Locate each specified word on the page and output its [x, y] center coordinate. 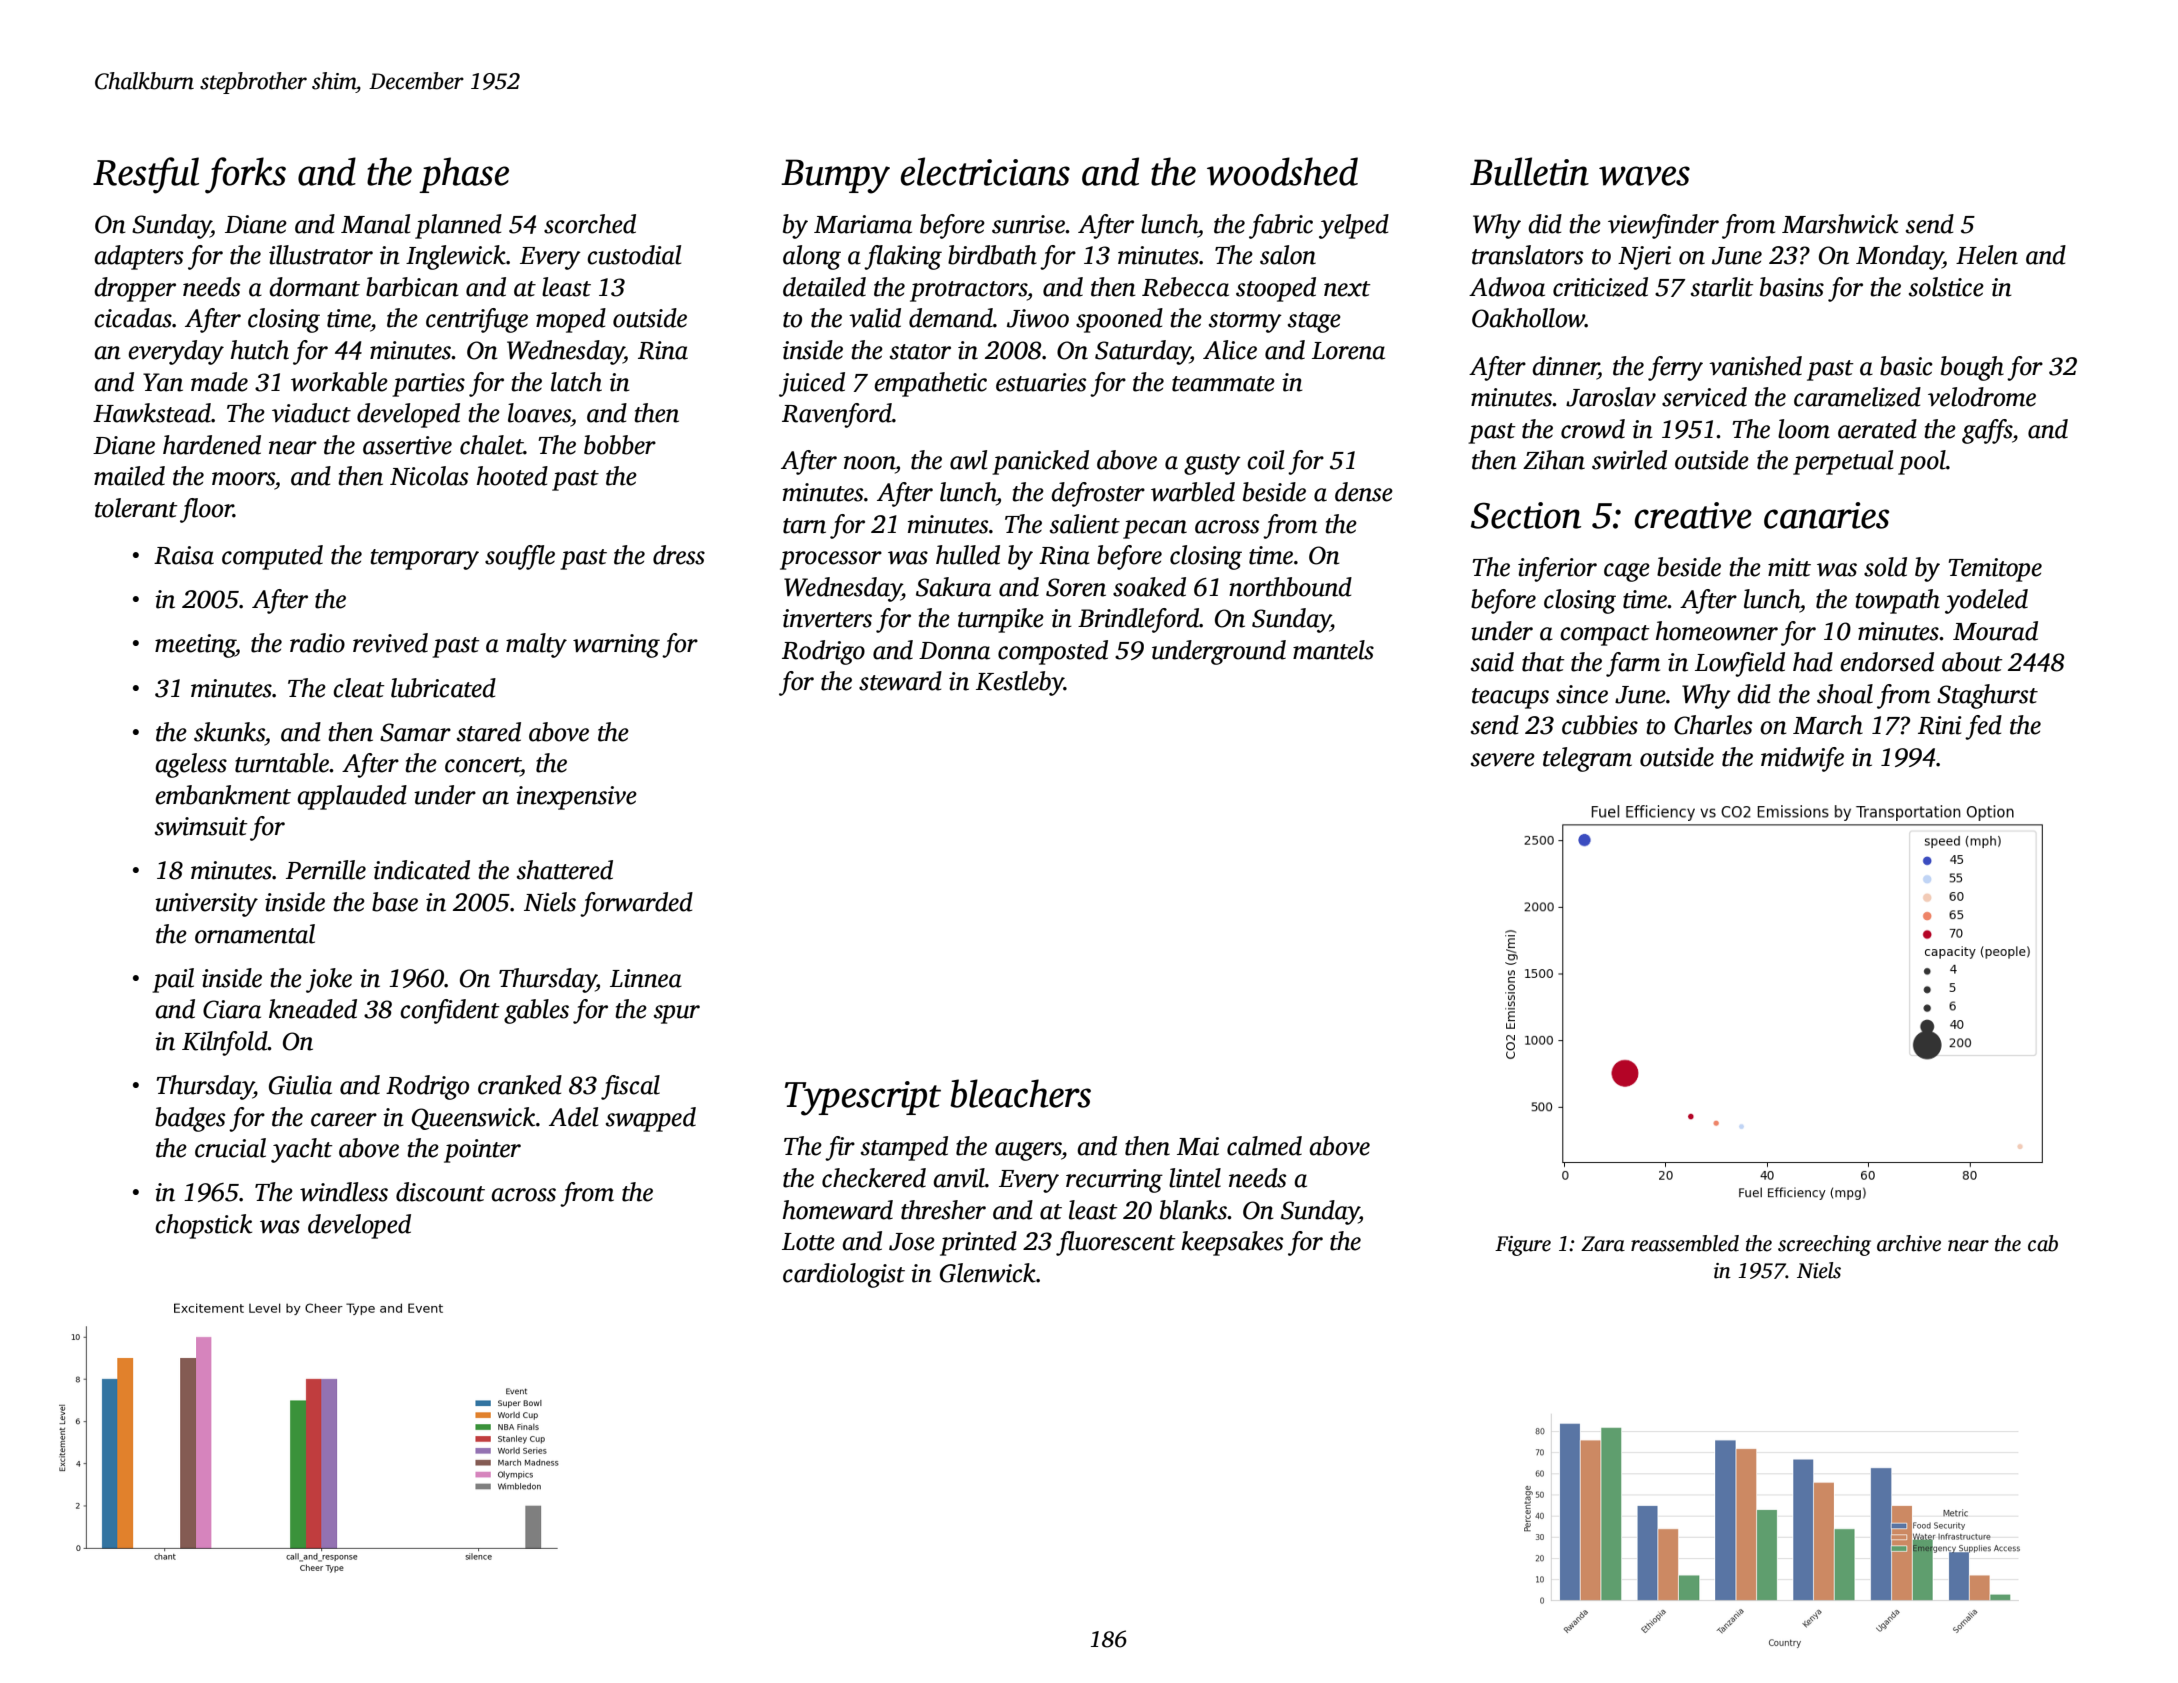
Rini [1940, 725]
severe [1503, 760]
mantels [1333, 650]
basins [1792, 287]
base [395, 902]
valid [875, 318]
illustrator [321, 255]
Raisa [184, 555]
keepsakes [1232, 1243]
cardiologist [844, 1275]
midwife [1802, 759]
